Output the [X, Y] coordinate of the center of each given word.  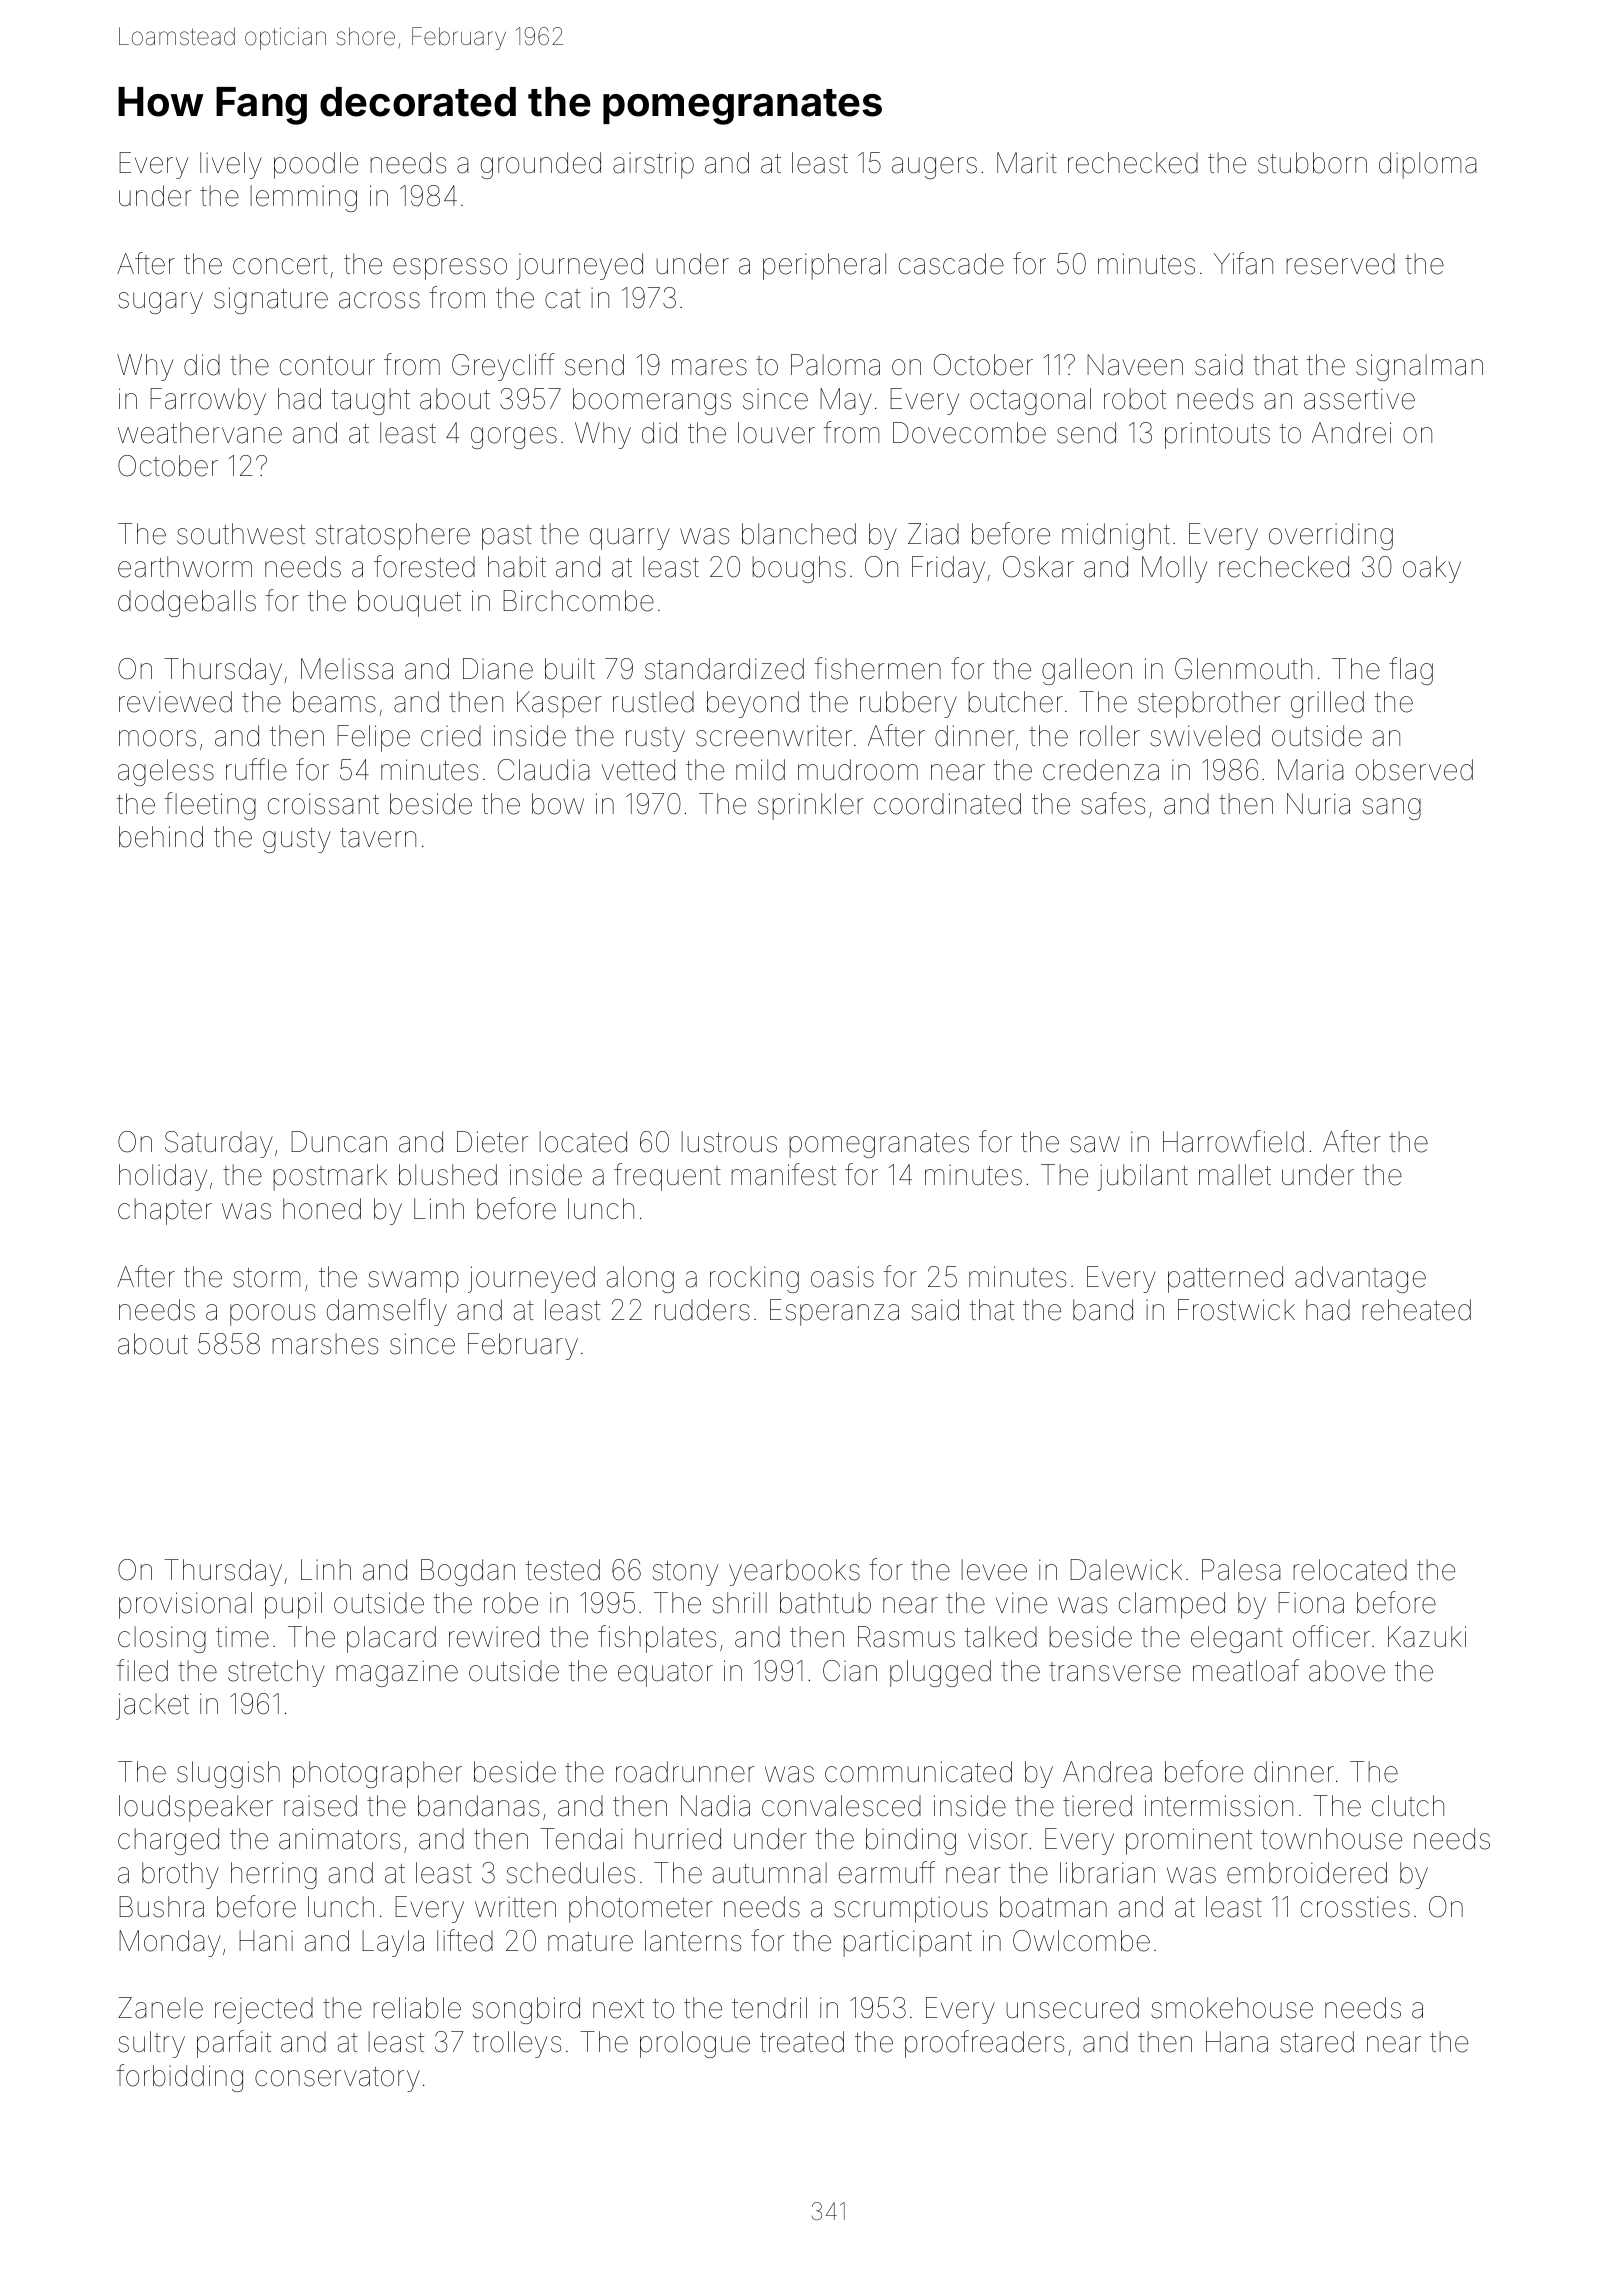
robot [1135, 399]
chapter [165, 1211]
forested [424, 566]
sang [1392, 809]
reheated [1416, 1310]
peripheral [824, 266]
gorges [514, 438]
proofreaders [984, 2044]
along [640, 1279]
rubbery [908, 704]
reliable [417, 2008]
